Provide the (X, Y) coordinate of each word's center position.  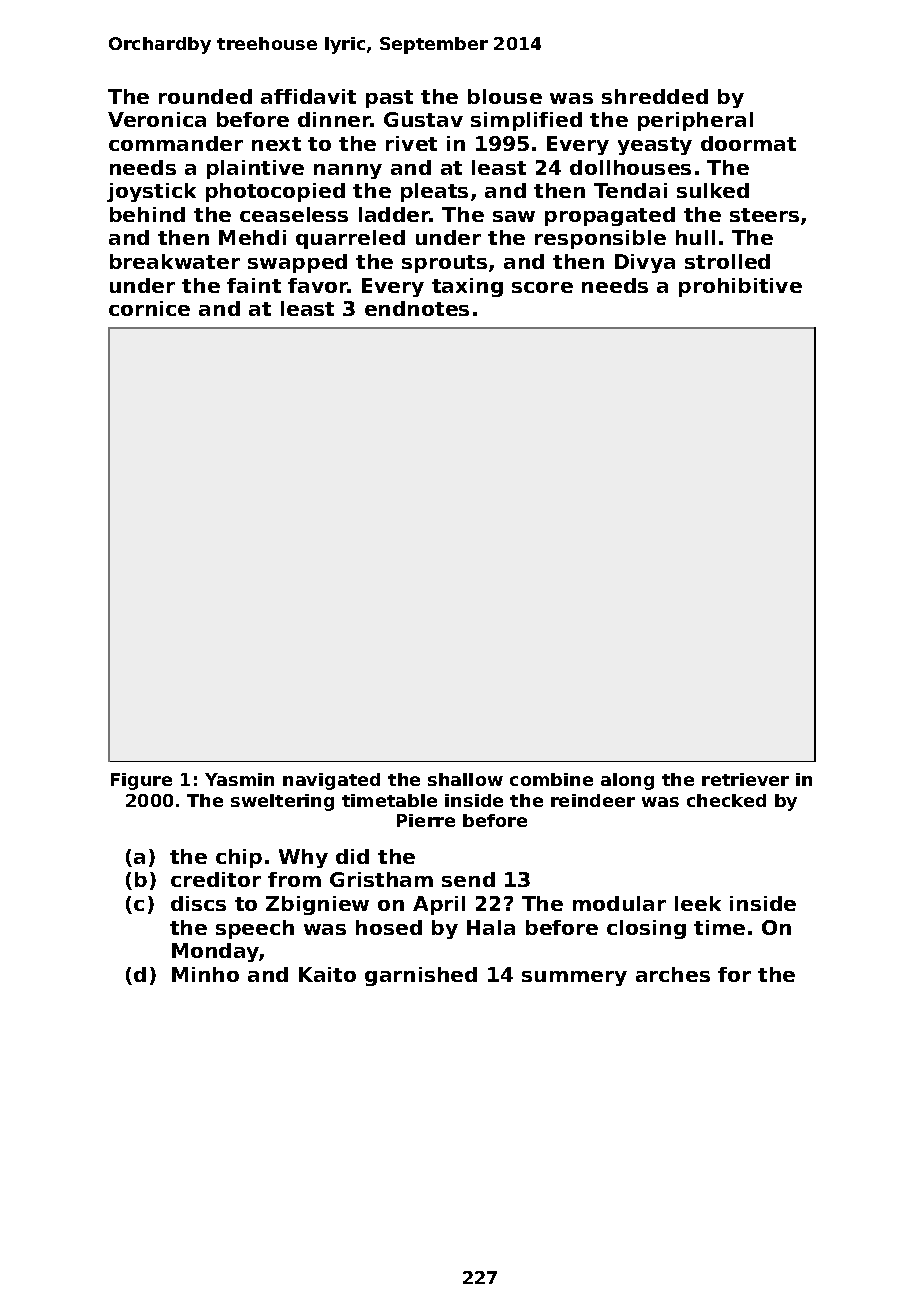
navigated (331, 781)
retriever (745, 779)
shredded (655, 96)
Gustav (423, 119)
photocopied (275, 192)
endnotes (417, 308)
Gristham (381, 879)
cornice (149, 308)
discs (198, 903)
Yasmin (239, 779)
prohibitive (740, 287)
